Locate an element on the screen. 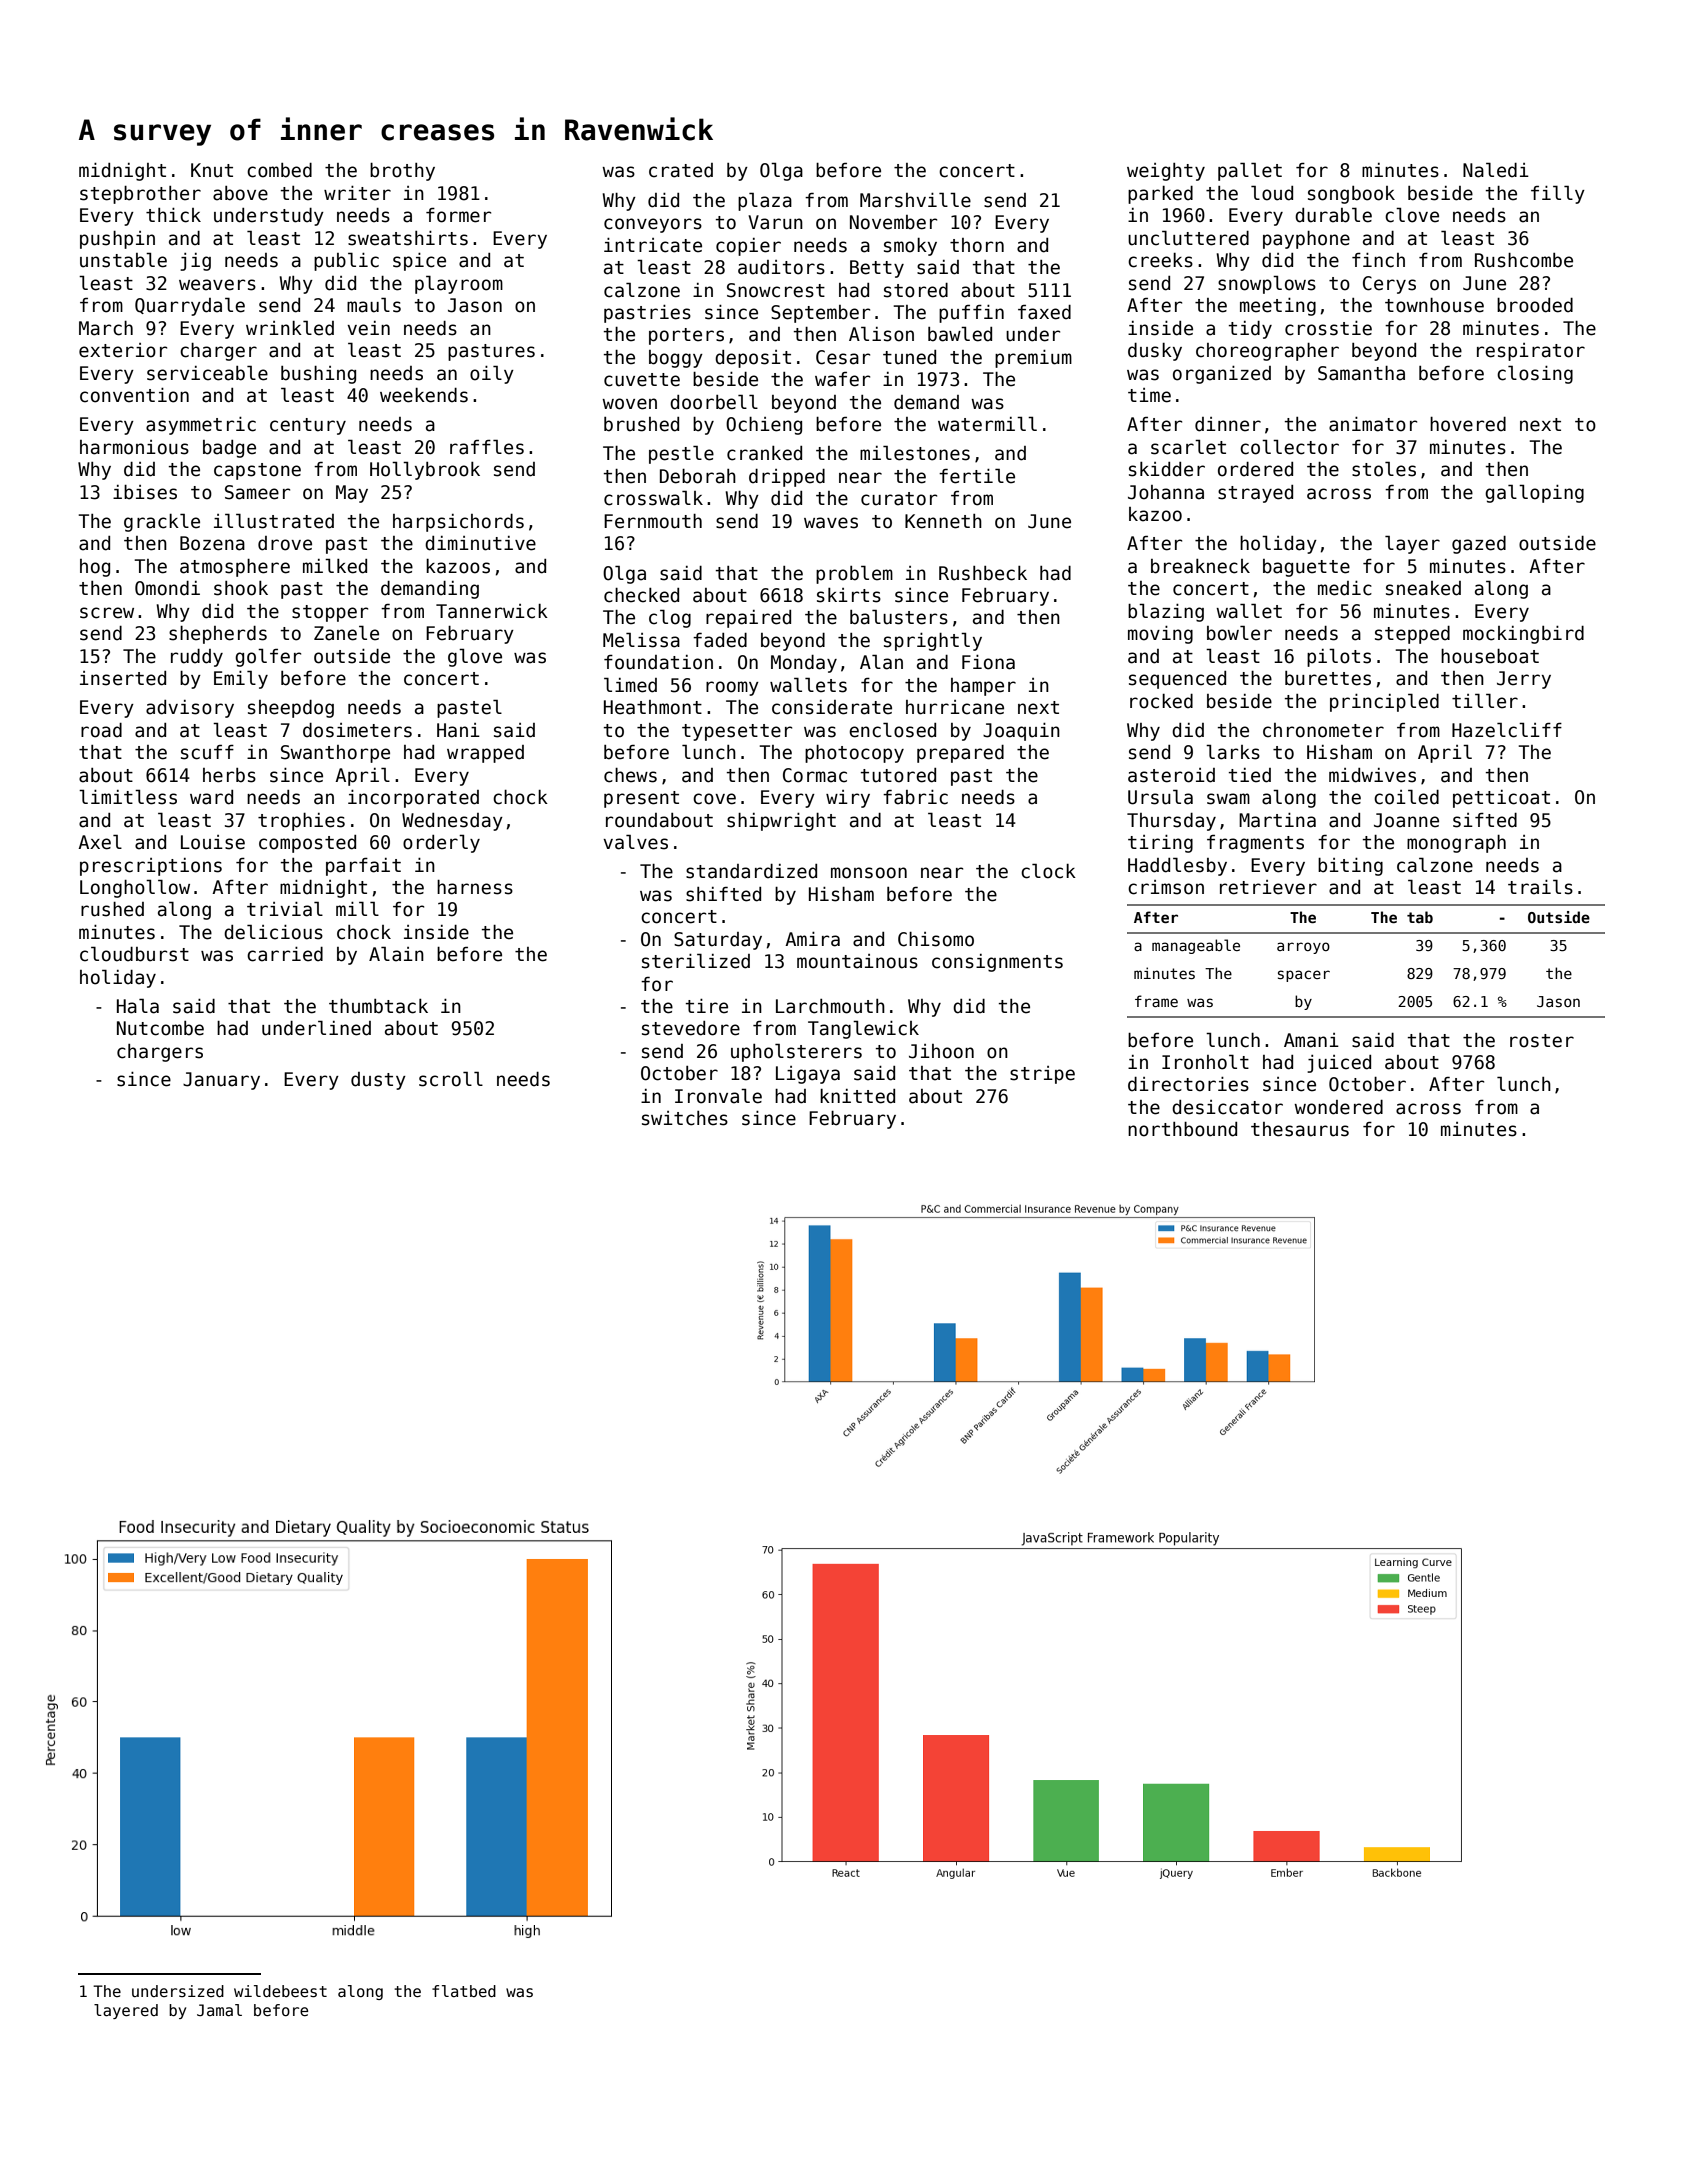 The width and height of the screenshot is (1683, 2178). Samantha is located at coordinates (1361, 373).
